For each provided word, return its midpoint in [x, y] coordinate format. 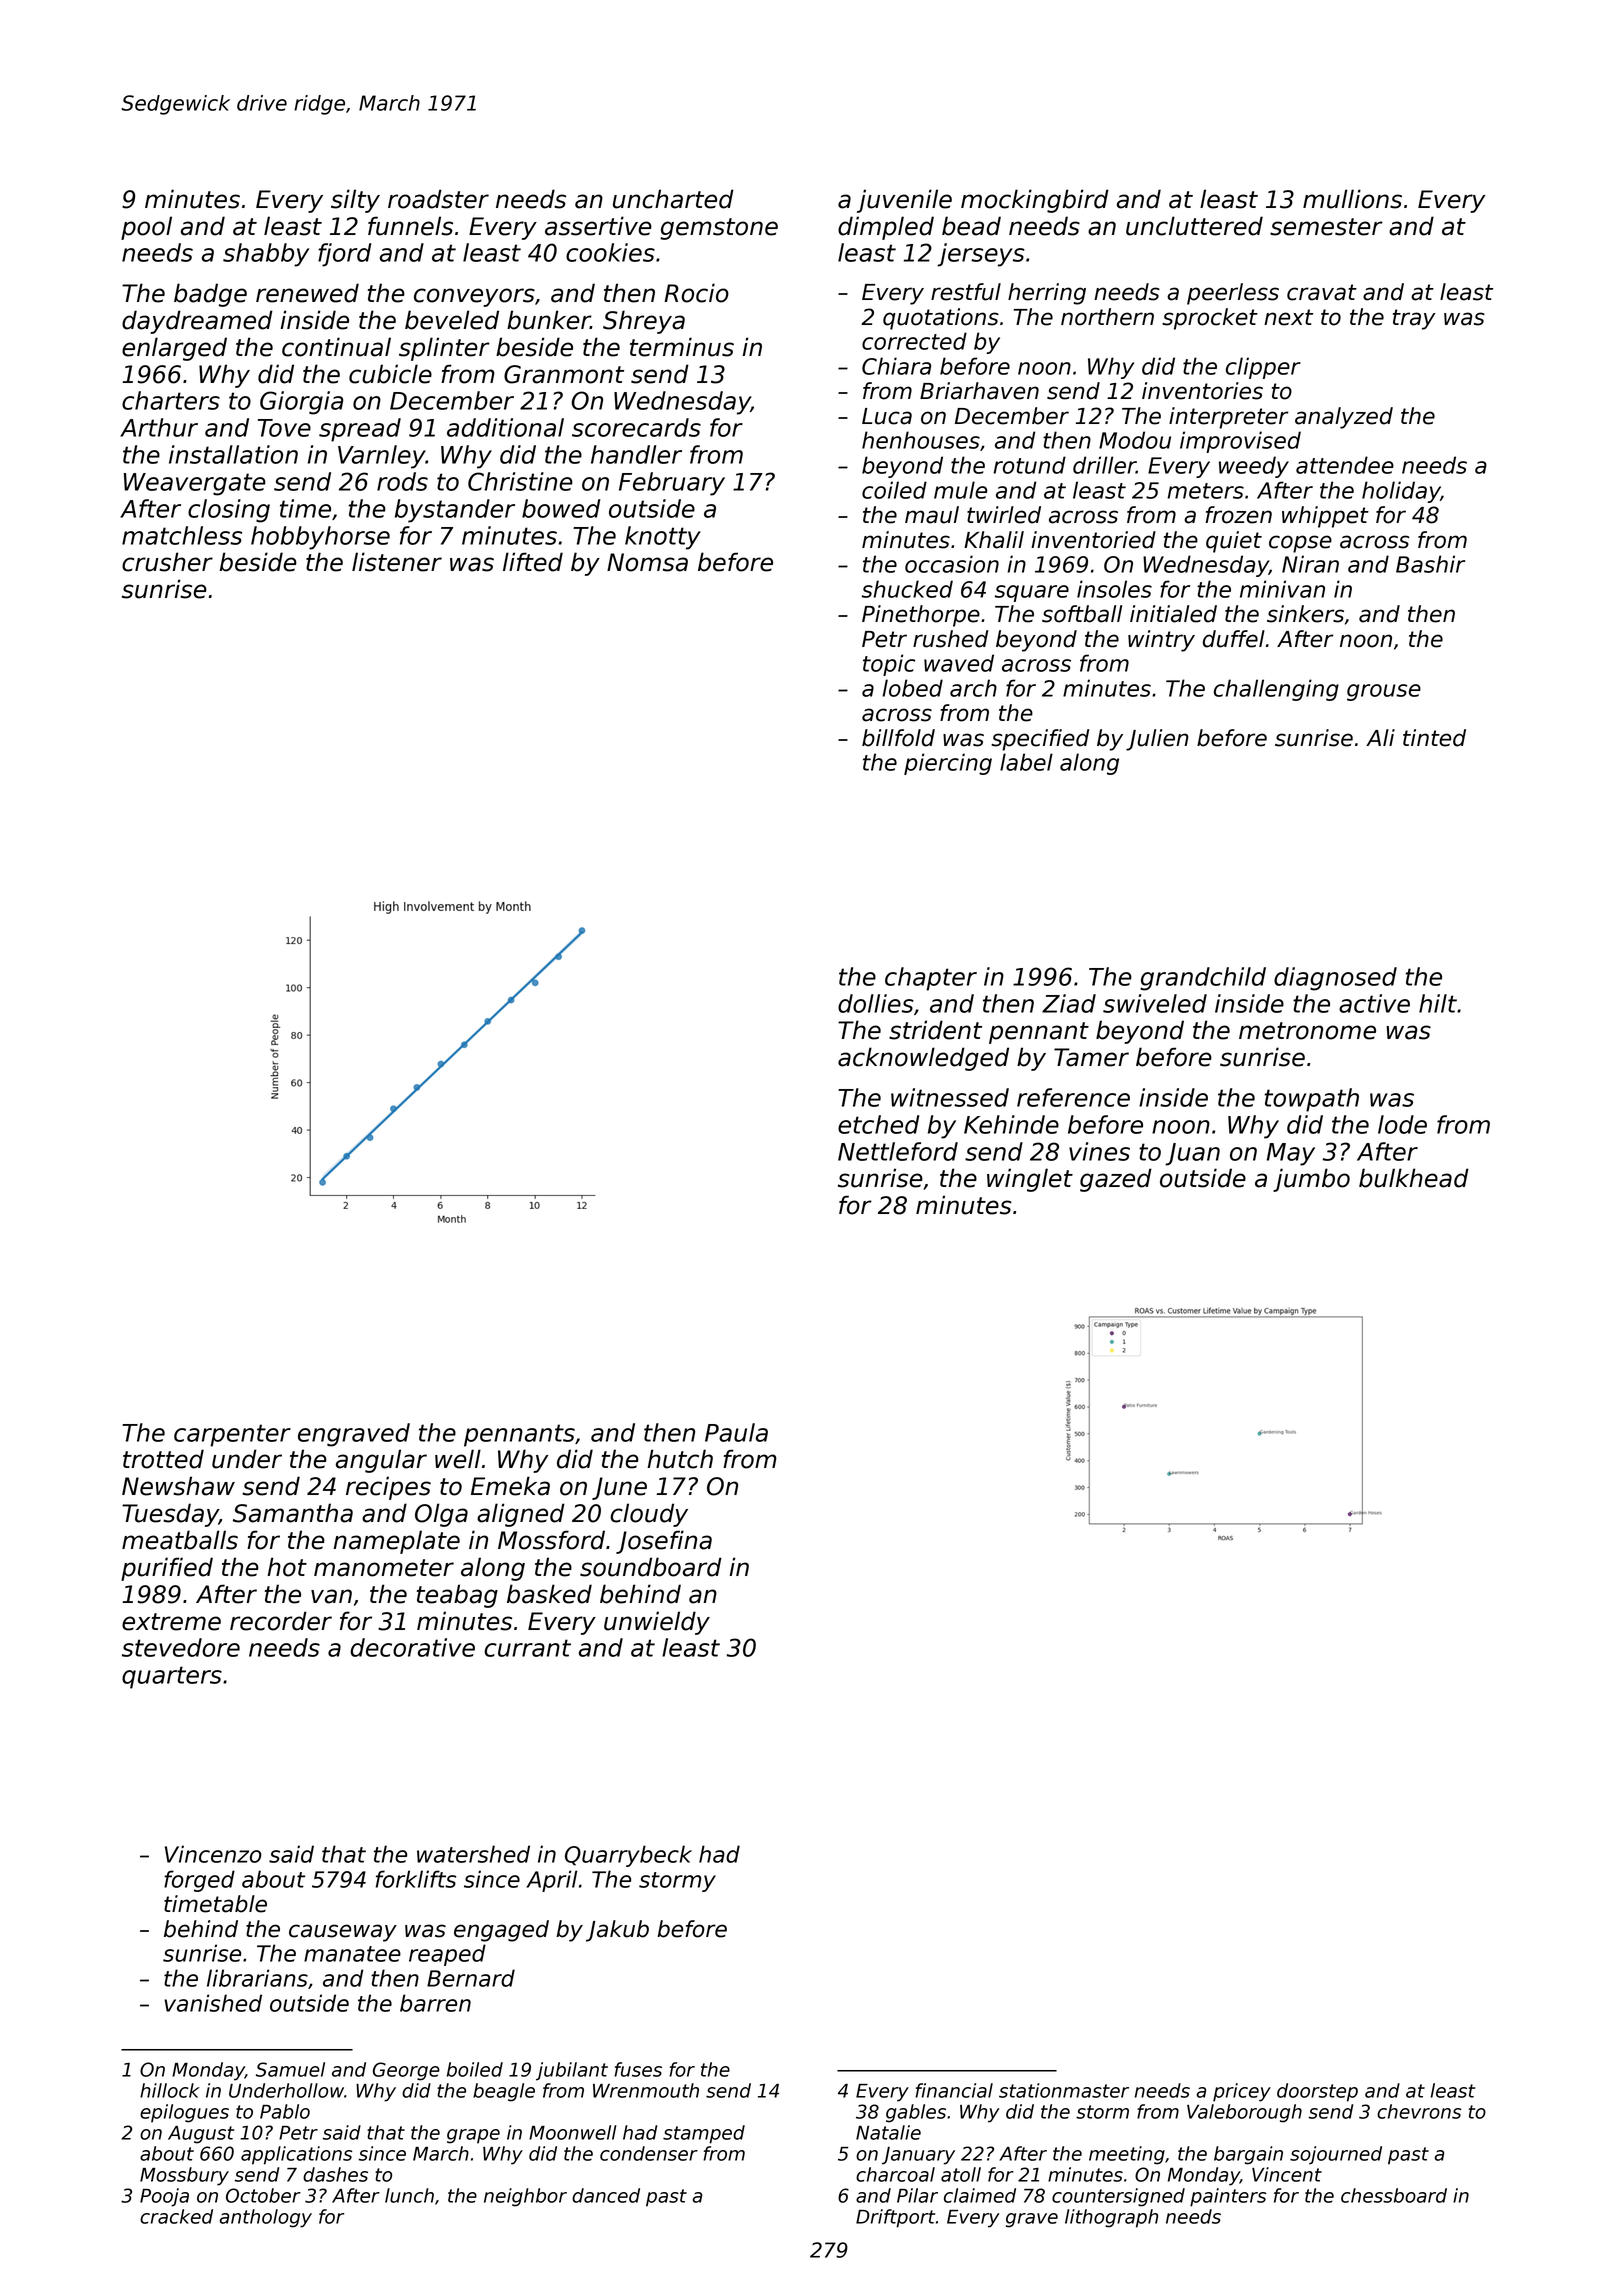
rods [402, 481]
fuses [638, 2069]
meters [1205, 491]
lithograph [1111, 2218]
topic [889, 665]
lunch [409, 2195]
